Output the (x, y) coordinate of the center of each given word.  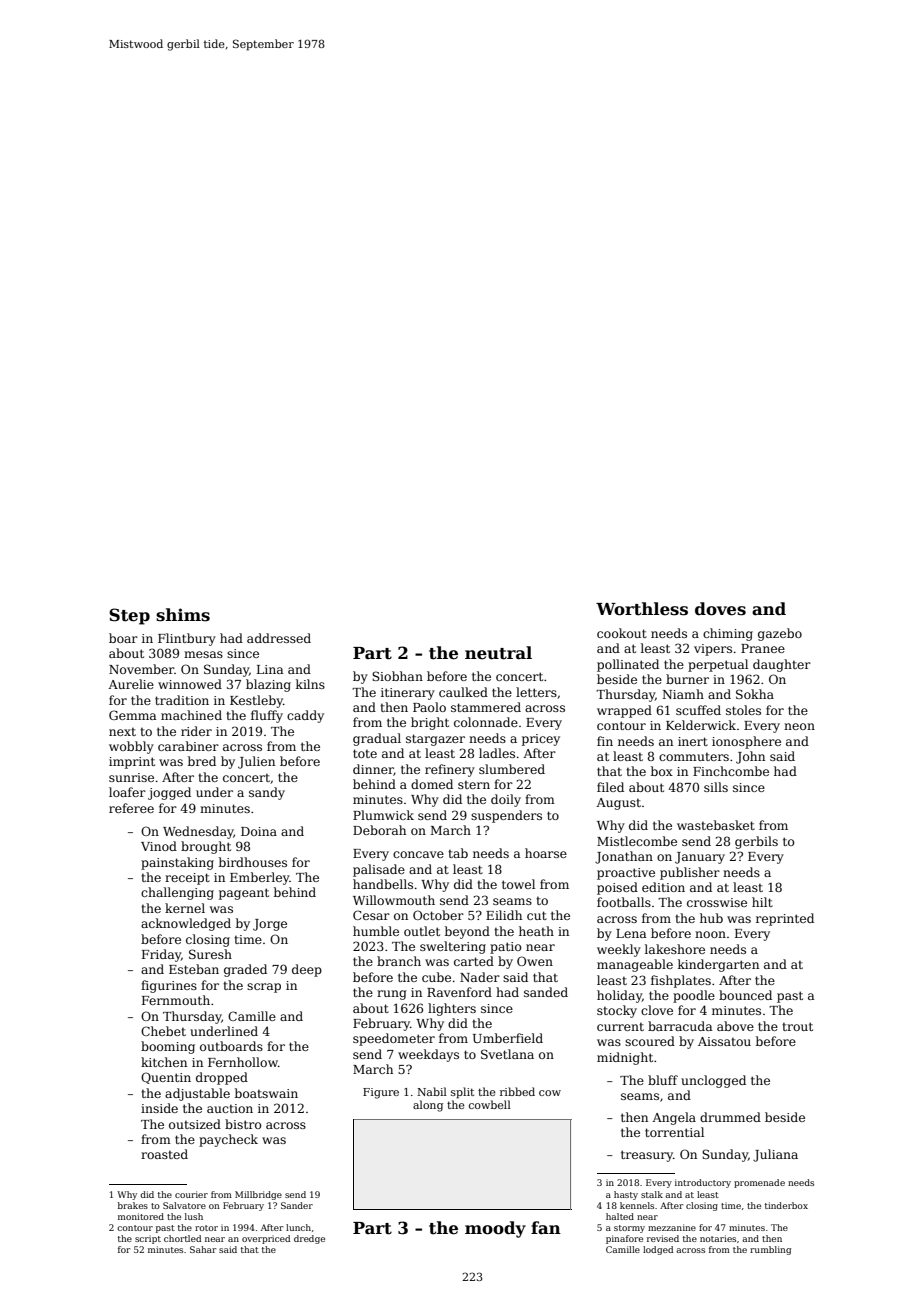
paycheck (228, 1140)
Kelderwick (701, 725)
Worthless (642, 609)
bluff (663, 1080)
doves (720, 609)
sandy (267, 793)
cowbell (490, 1104)
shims (183, 615)
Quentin (166, 1078)
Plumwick (383, 815)
